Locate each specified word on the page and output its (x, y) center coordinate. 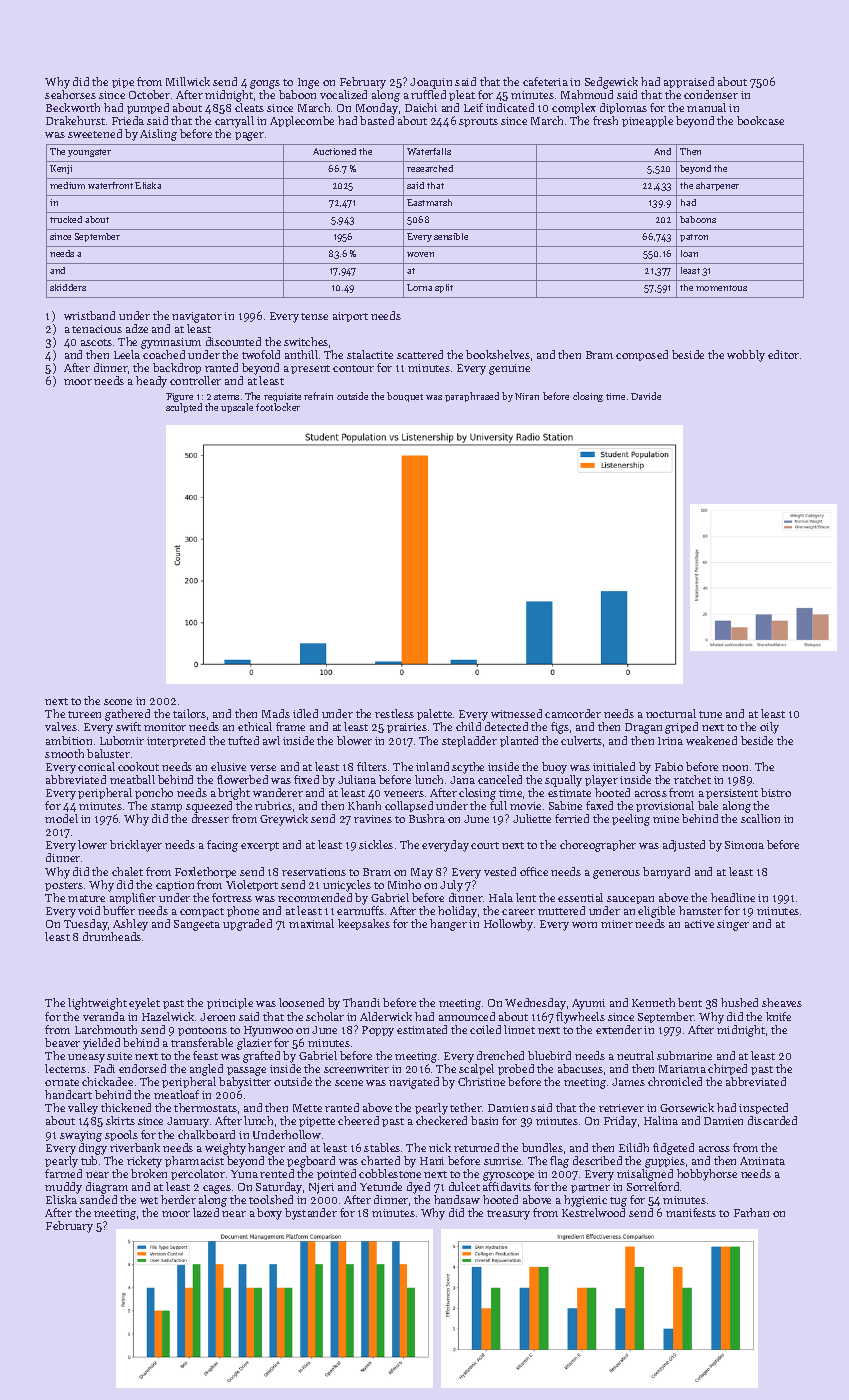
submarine (684, 1055)
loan (689, 253)
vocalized (343, 94)
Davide (646, 396)
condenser (711, 94)
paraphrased (472, 397)
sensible (451, 236)
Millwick (188, 81)
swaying (81, 1136)
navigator (197, 317)
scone (118, 702)
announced (467, 1016)
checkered (441, 1120)
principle (230, 1003)
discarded (772, 1120)
